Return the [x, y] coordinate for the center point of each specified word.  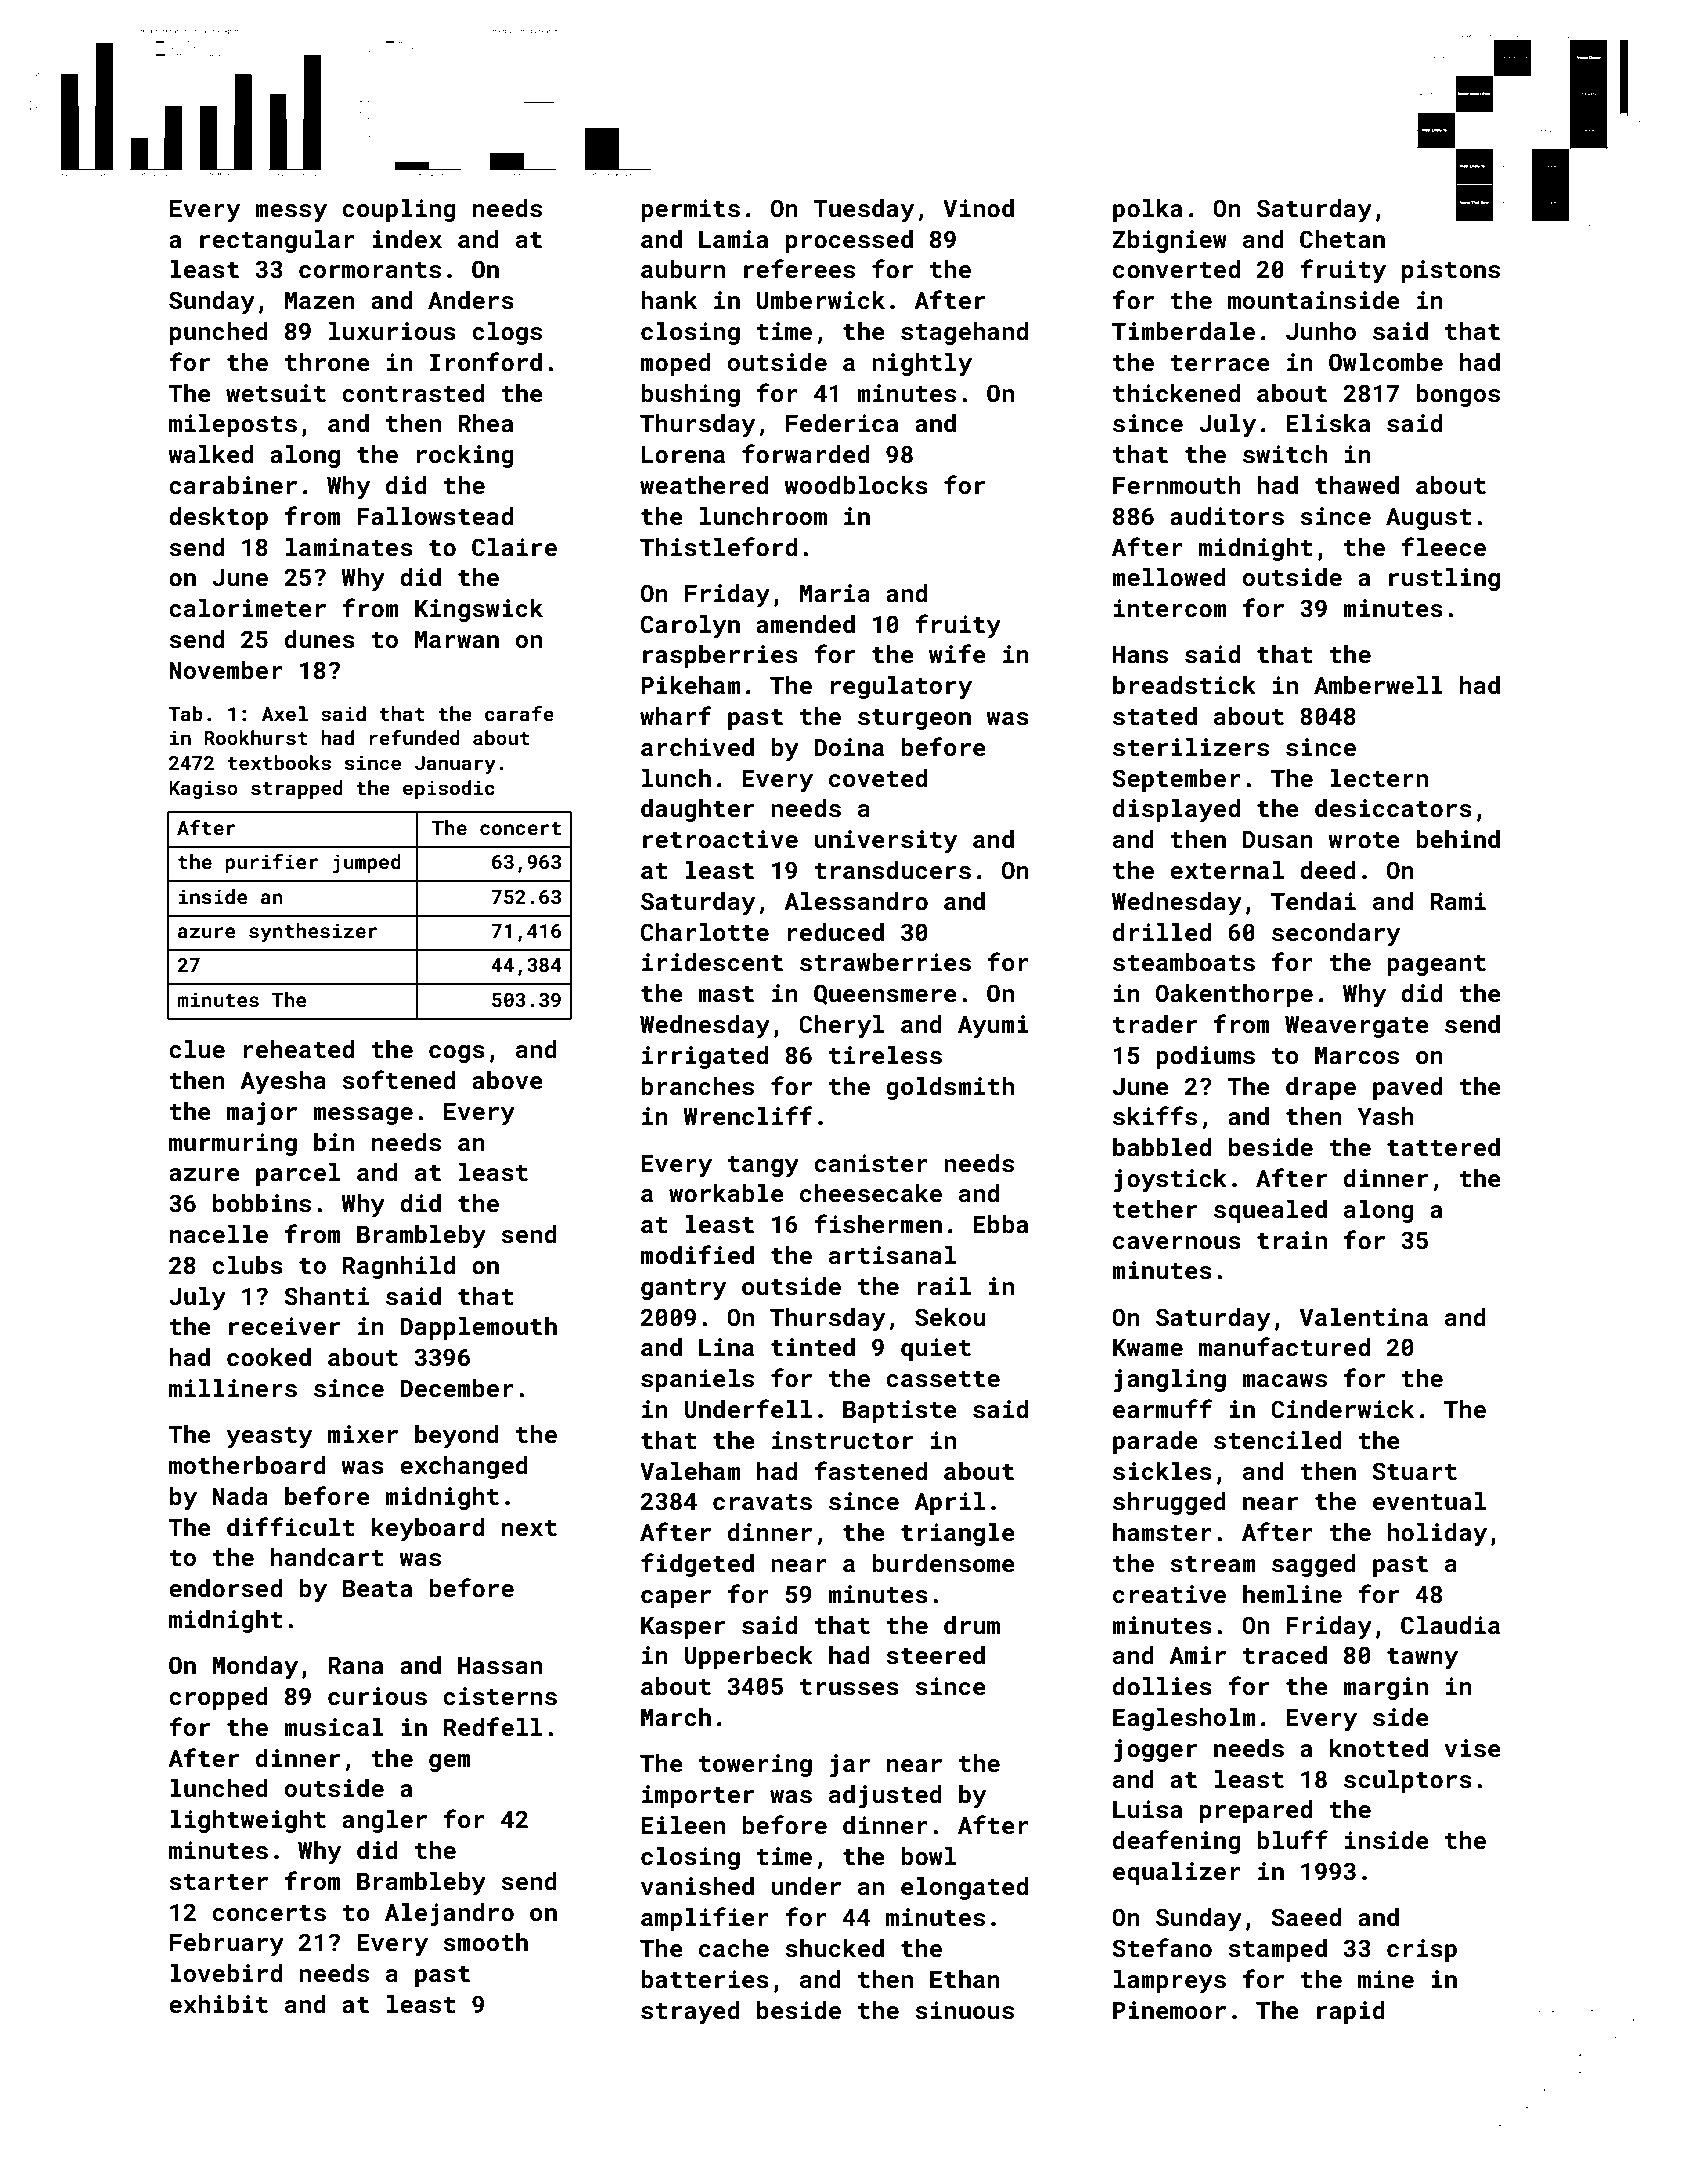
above [507, 1080]
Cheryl [841, 1026]
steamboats [1184, 962]
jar [850, 1765]
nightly [922, 364]
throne [327, 362]
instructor [842, 1440]
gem [450, 1763]
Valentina [1364, 1317]
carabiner [233, 485]
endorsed [225, 1588]
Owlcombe [1386, 362]
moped [676, 364]
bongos [1458, 395]
